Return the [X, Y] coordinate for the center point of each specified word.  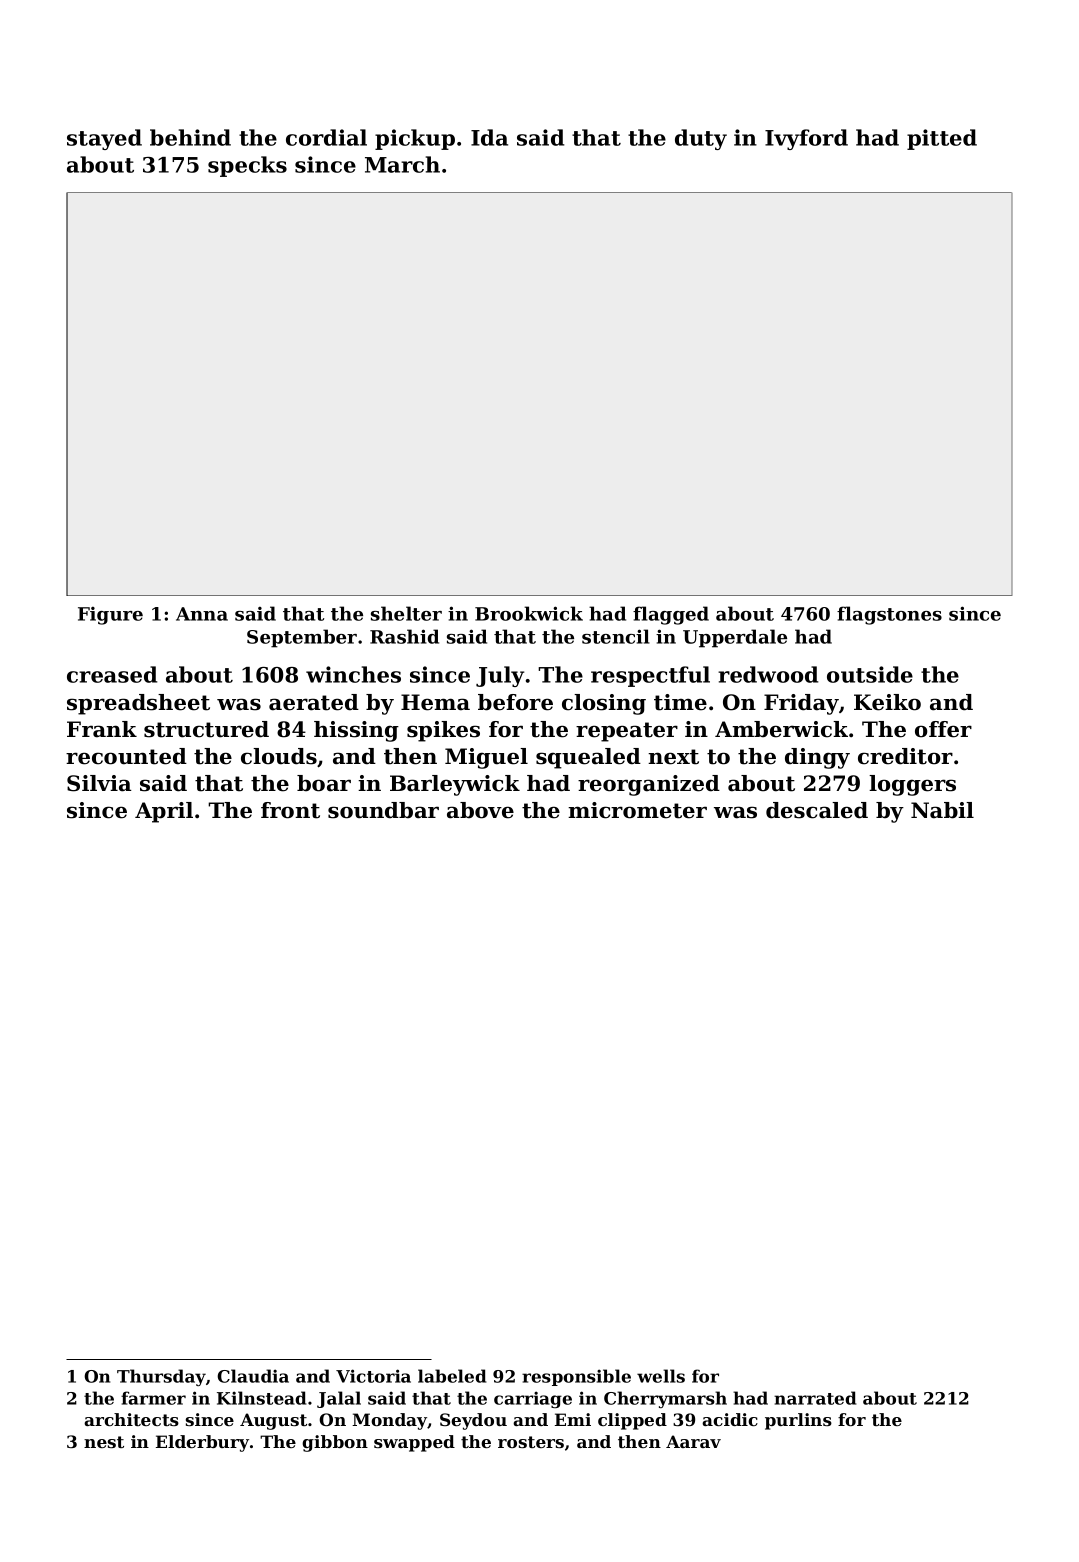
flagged [671, 615]
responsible [576, 1377]
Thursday [161, 1377]
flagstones [889, 615]
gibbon [335, 1443]
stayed [104, 139]
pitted [942, 139]
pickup [415, 139]
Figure [110, 616]
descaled [817, 810]
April [164, 812]
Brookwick [529, 613]
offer [943, 729]
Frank [102, 729]
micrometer [637, 810]
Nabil [942, 810]
